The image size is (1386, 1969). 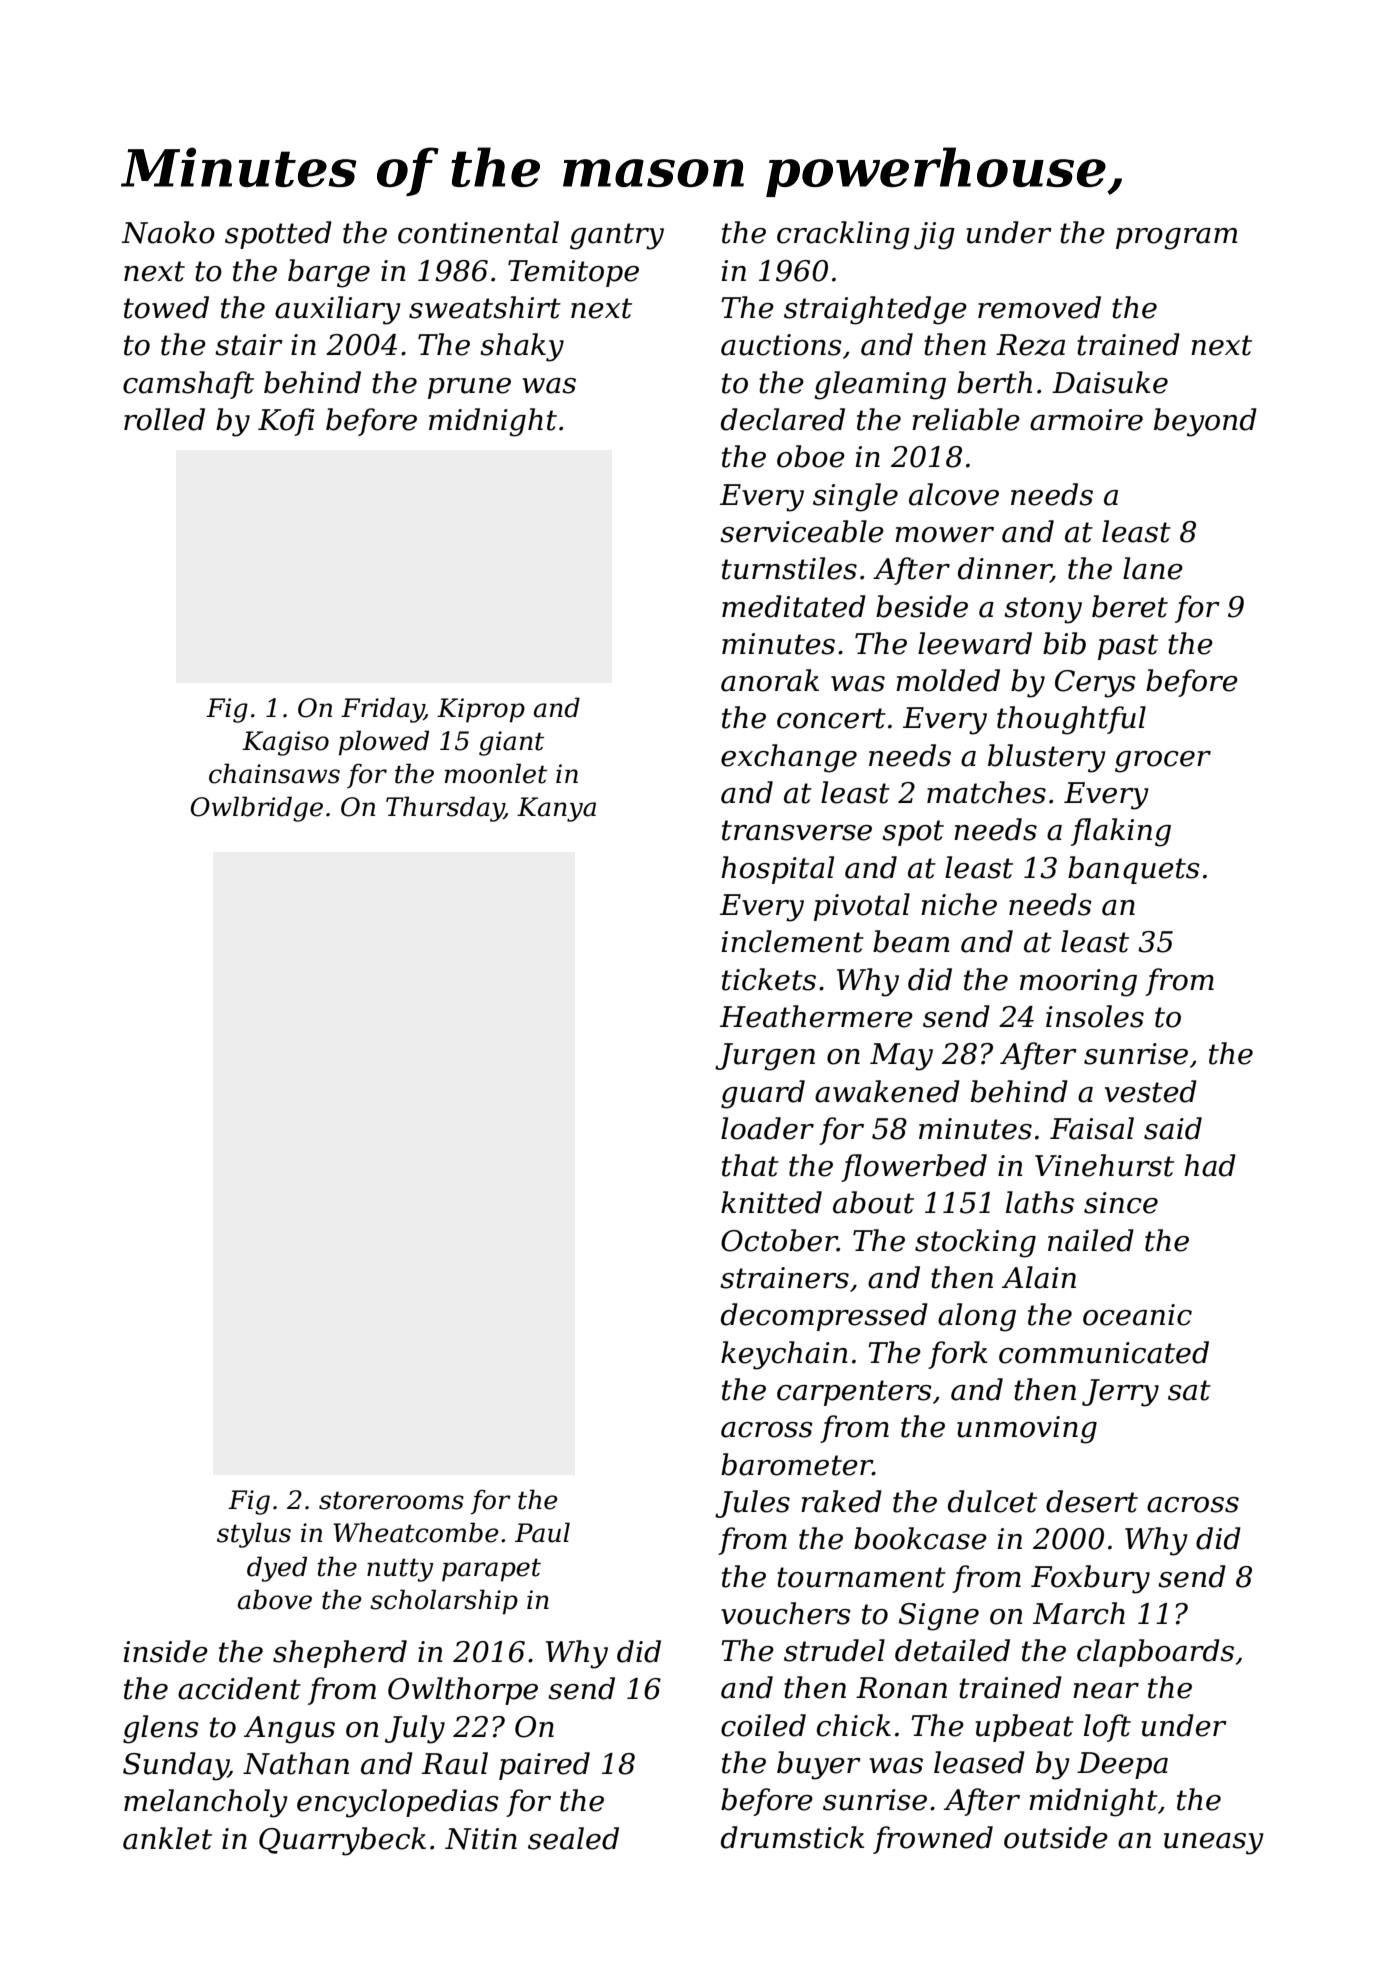 I want to click on storerooms, so click(x=391, y=1500).
